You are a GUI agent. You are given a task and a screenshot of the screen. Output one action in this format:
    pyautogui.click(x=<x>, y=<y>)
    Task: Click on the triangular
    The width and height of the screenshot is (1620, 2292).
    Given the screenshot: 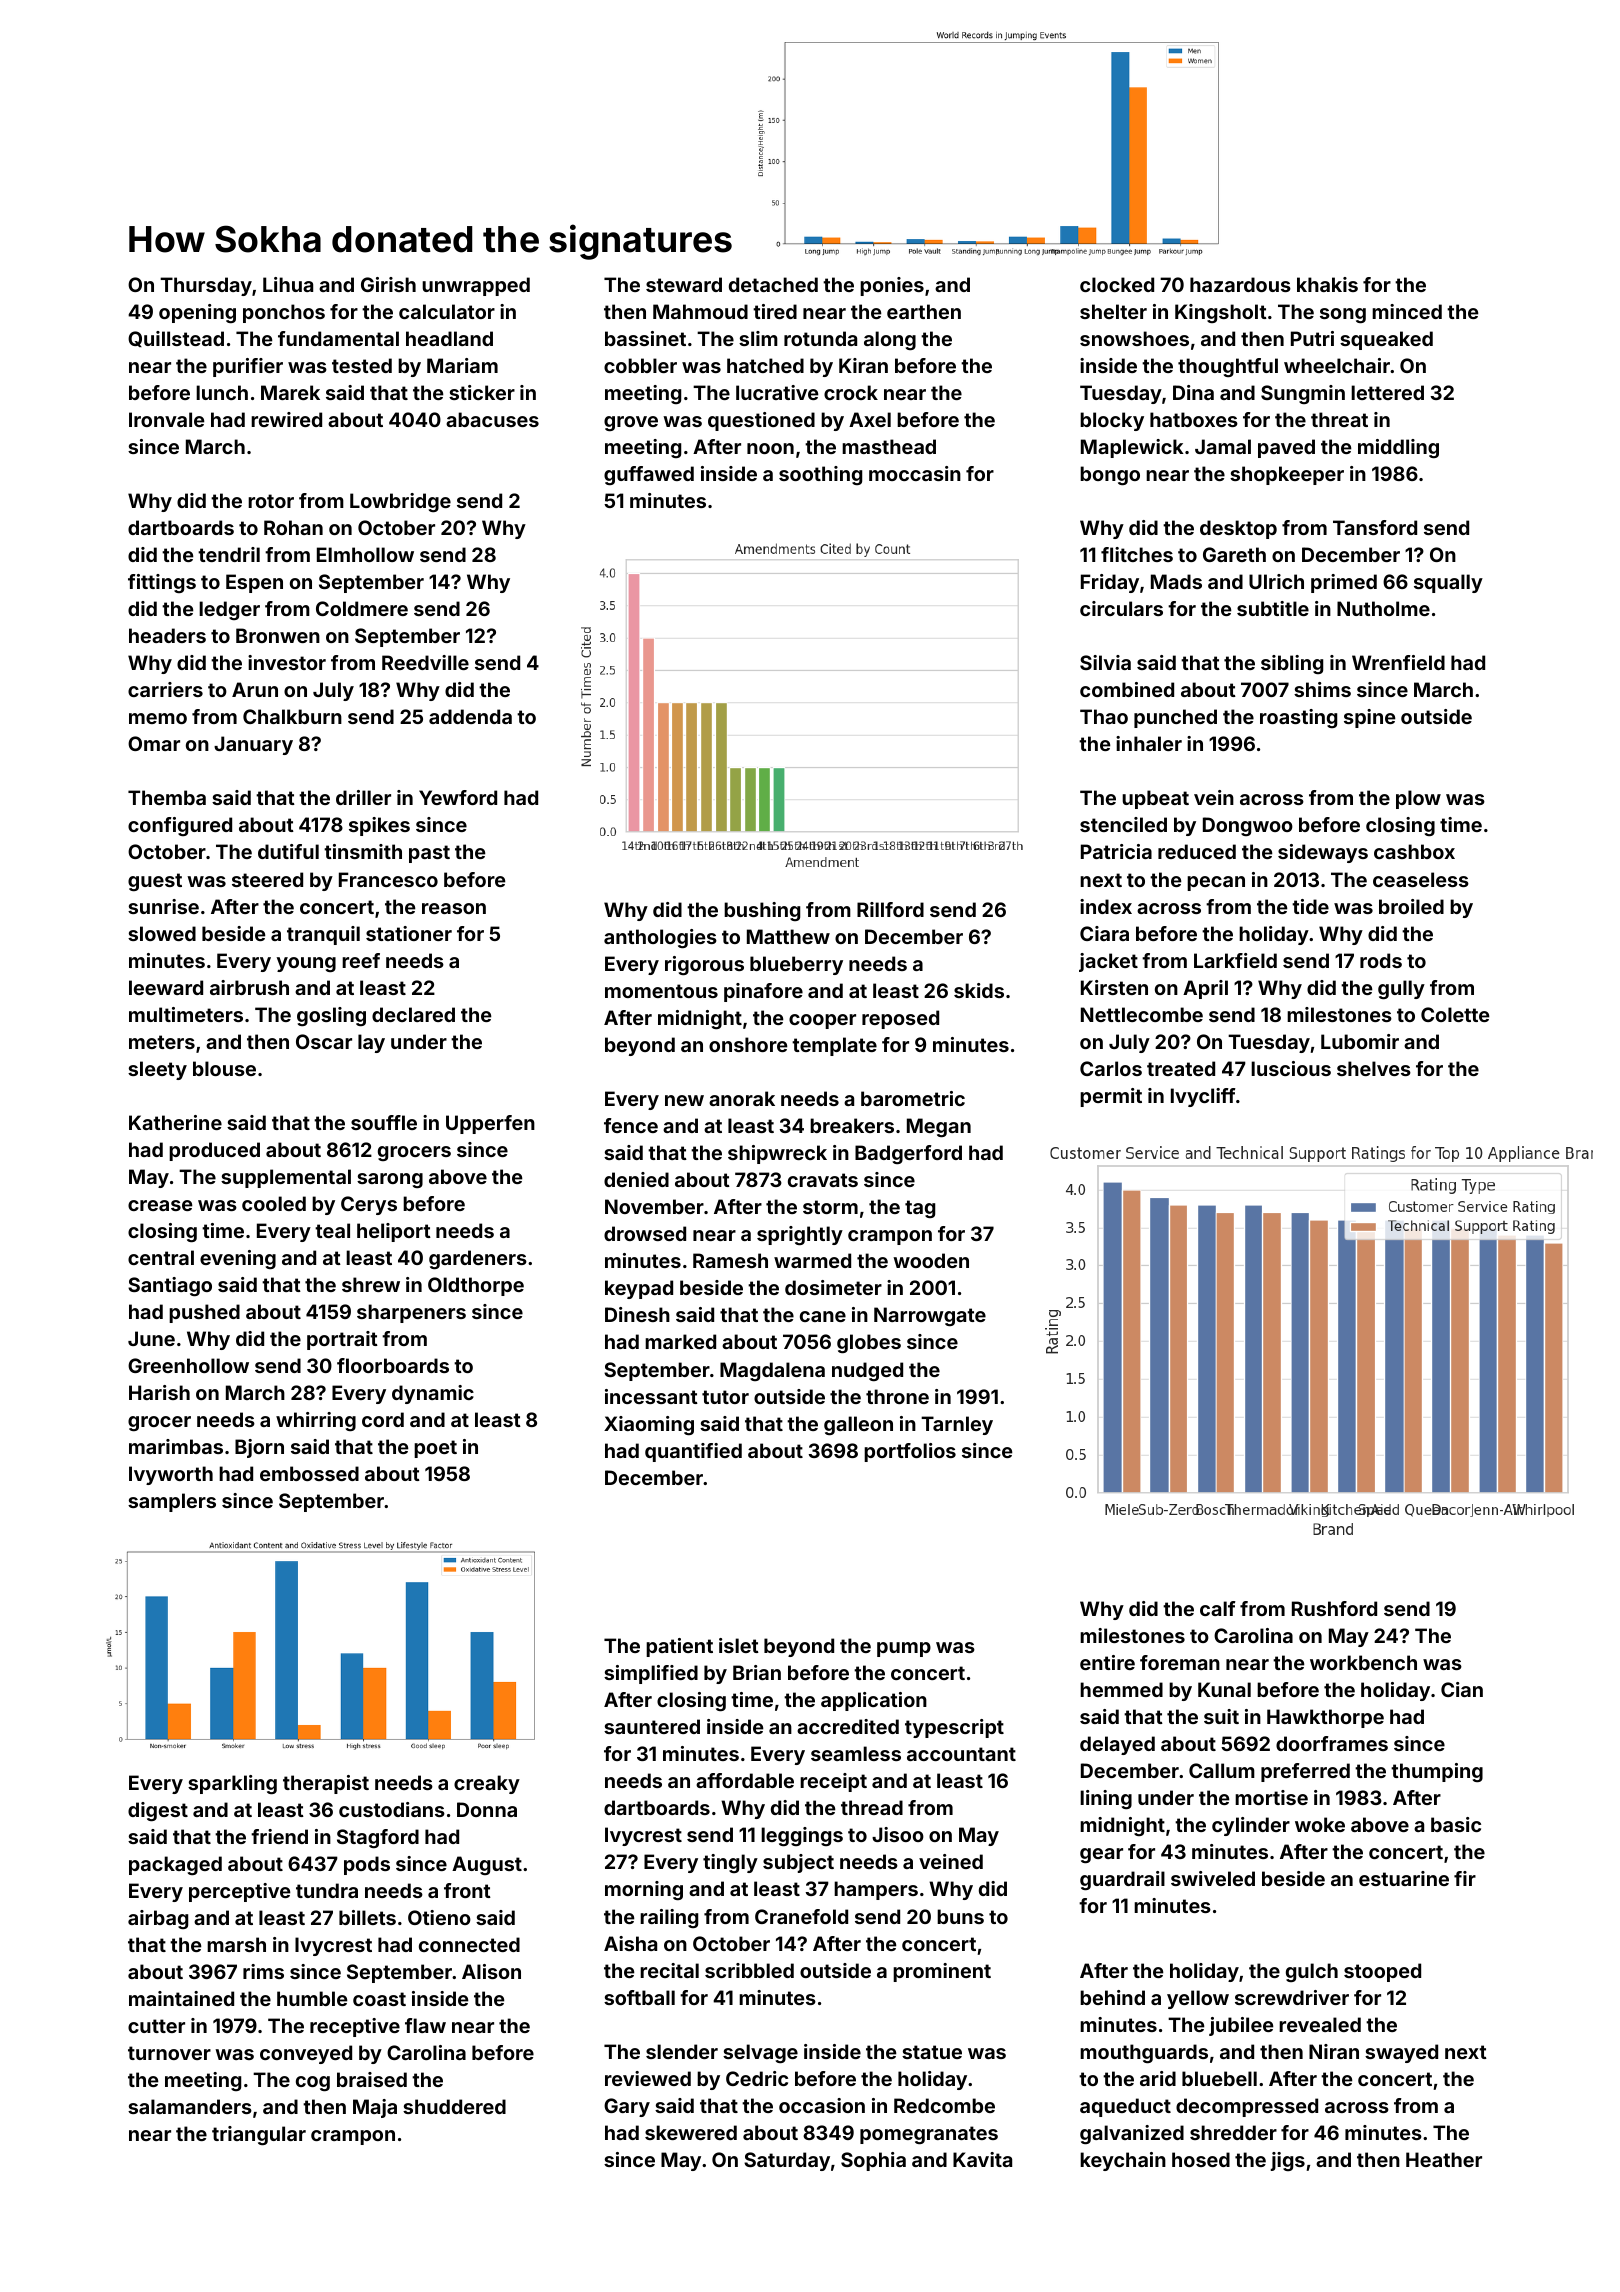 What is the action you would take?
    pyautogui.click(x=259, y=2135)
